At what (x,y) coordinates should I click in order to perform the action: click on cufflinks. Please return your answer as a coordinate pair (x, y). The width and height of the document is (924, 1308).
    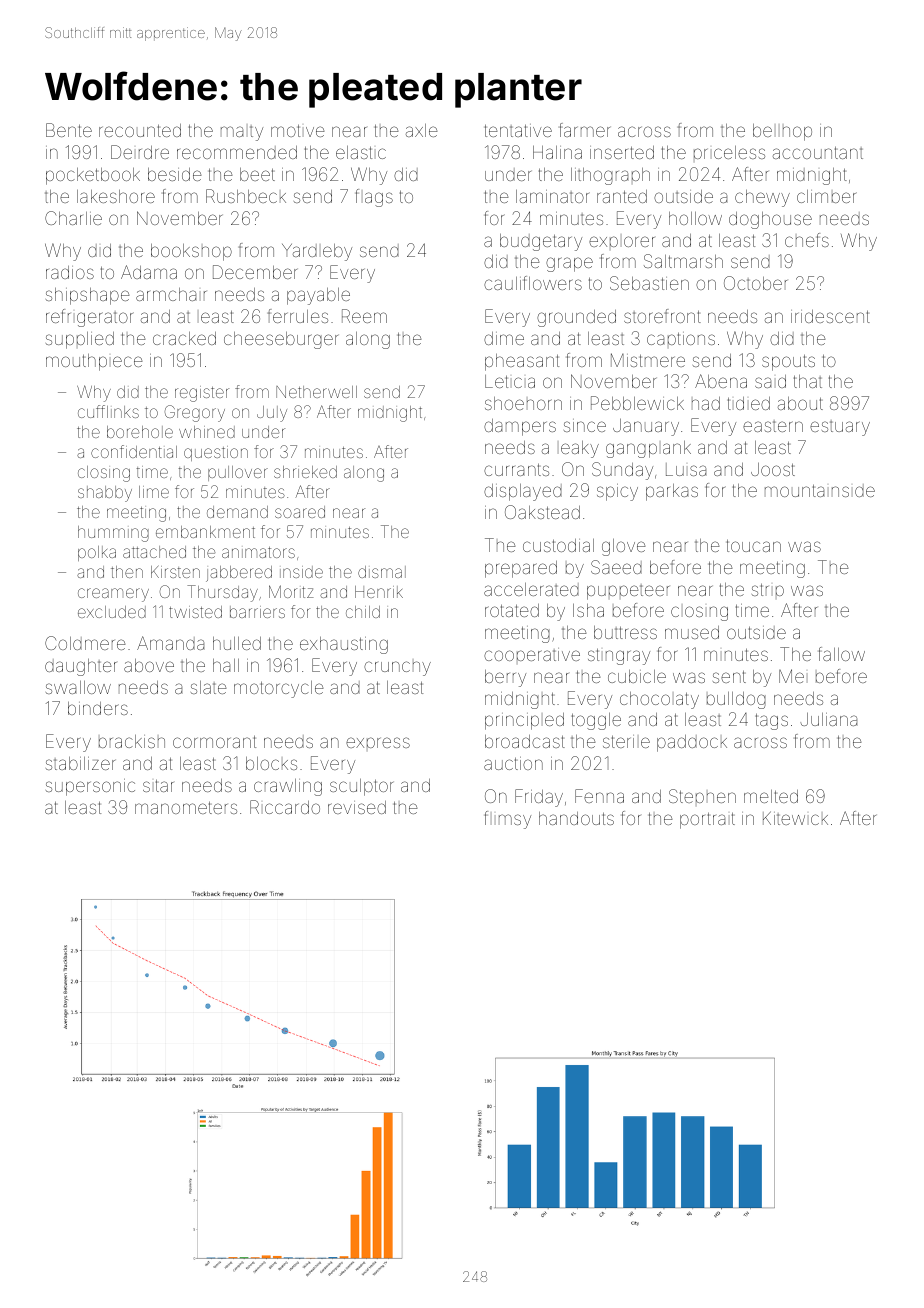
    Looking at the image, I should click on (108, 411).
